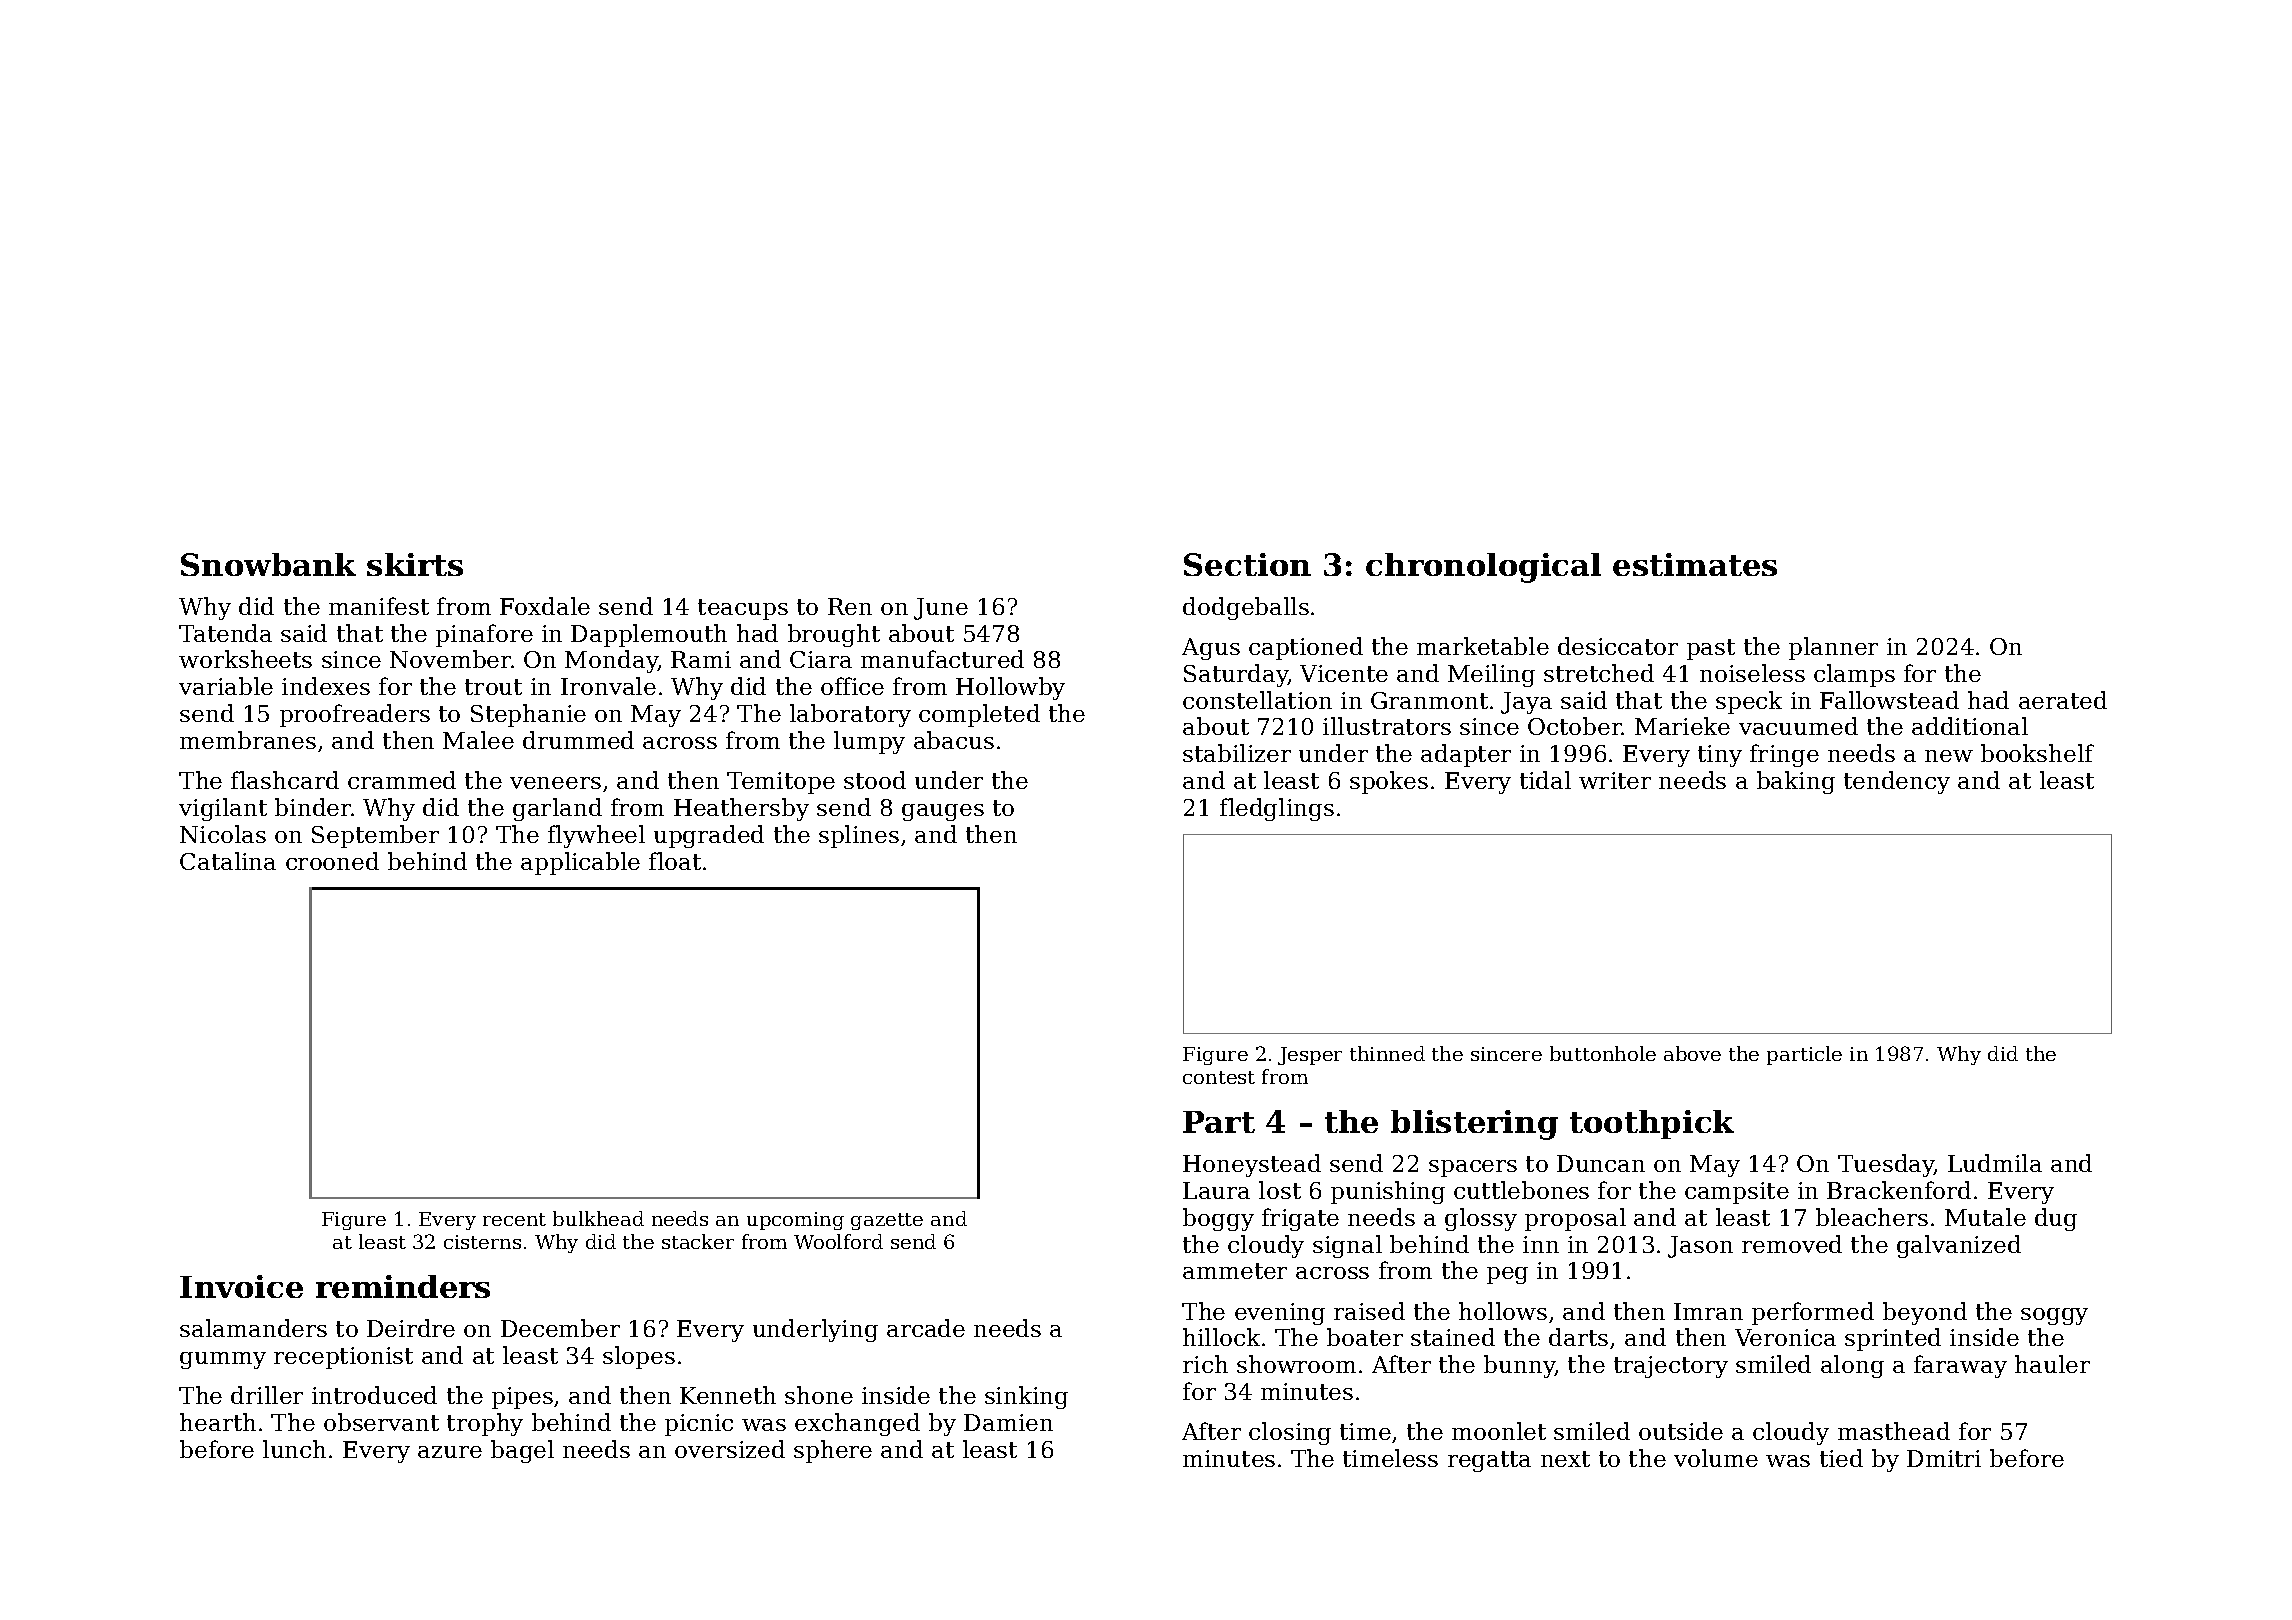 This image has height=1620, width=2292. Describe the element at coordinates (1695, 564) in the image. I see `estimates` at that location.
